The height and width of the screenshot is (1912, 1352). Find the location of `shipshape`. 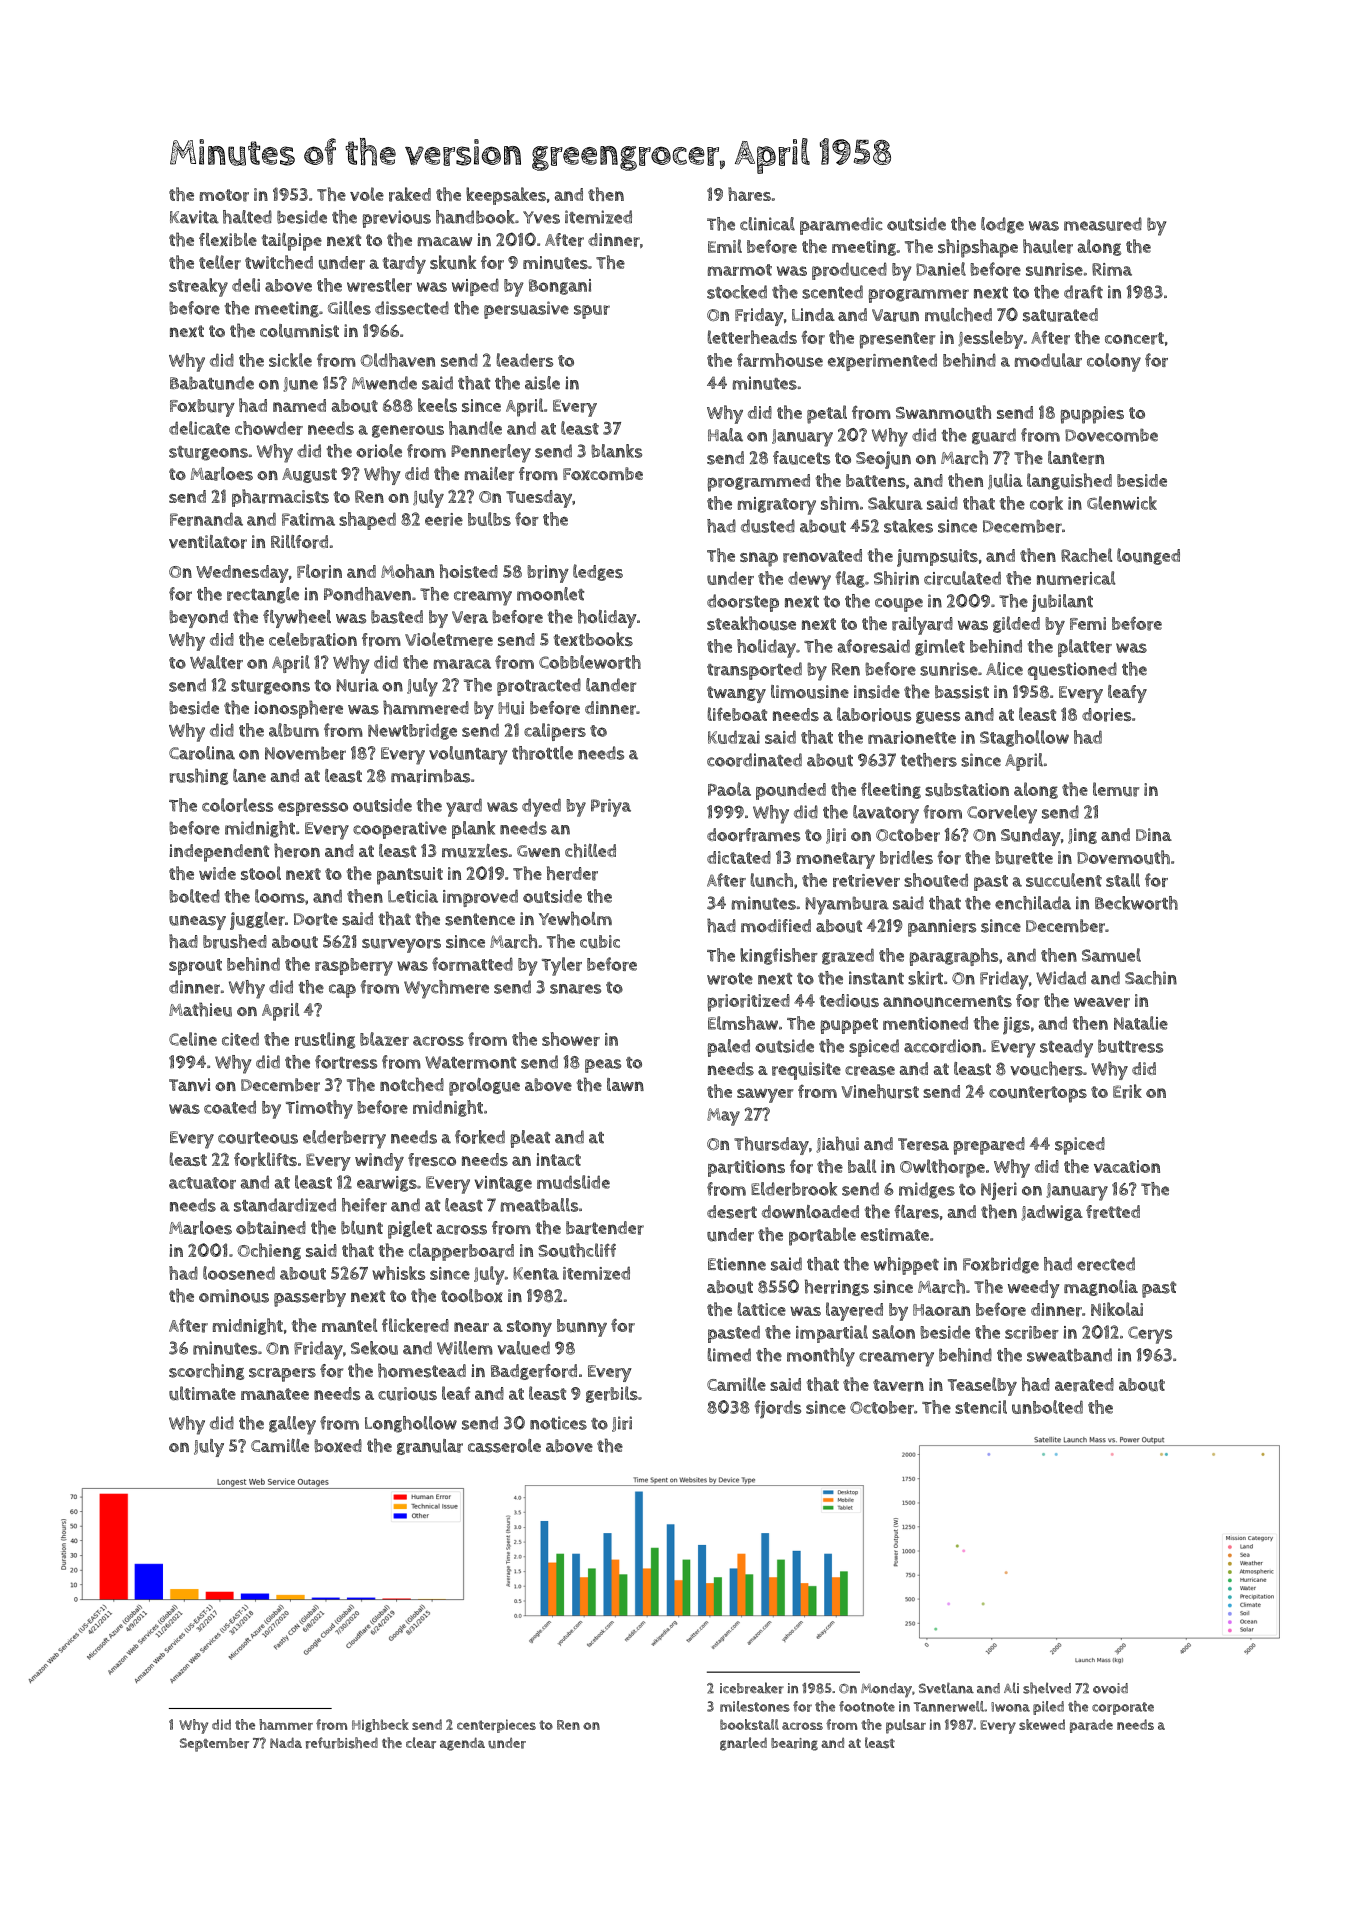

shipshape is located at coordinates (978, 248).
